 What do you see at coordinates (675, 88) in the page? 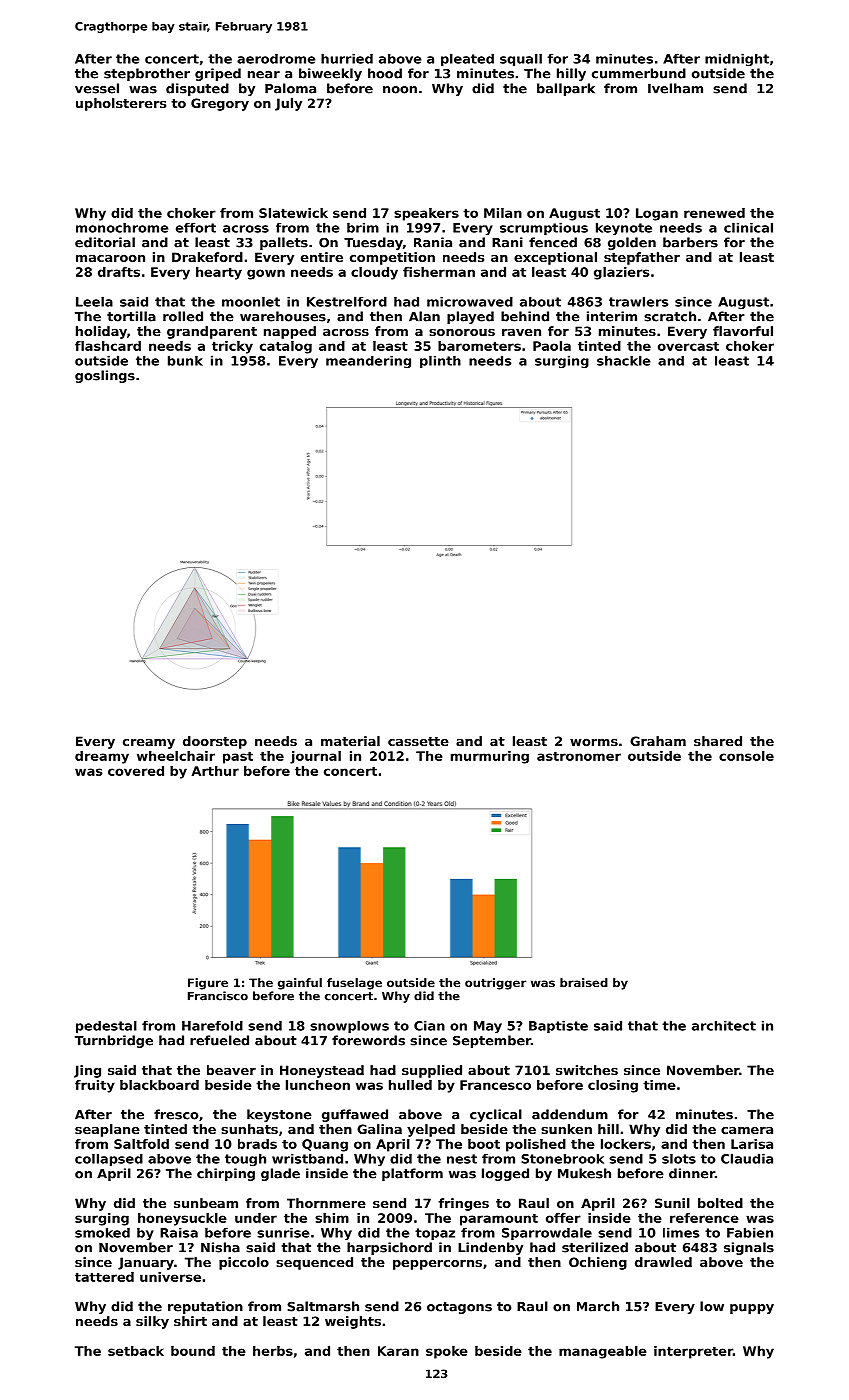
I see `Ivelham` at bounding box center [675, 88].
